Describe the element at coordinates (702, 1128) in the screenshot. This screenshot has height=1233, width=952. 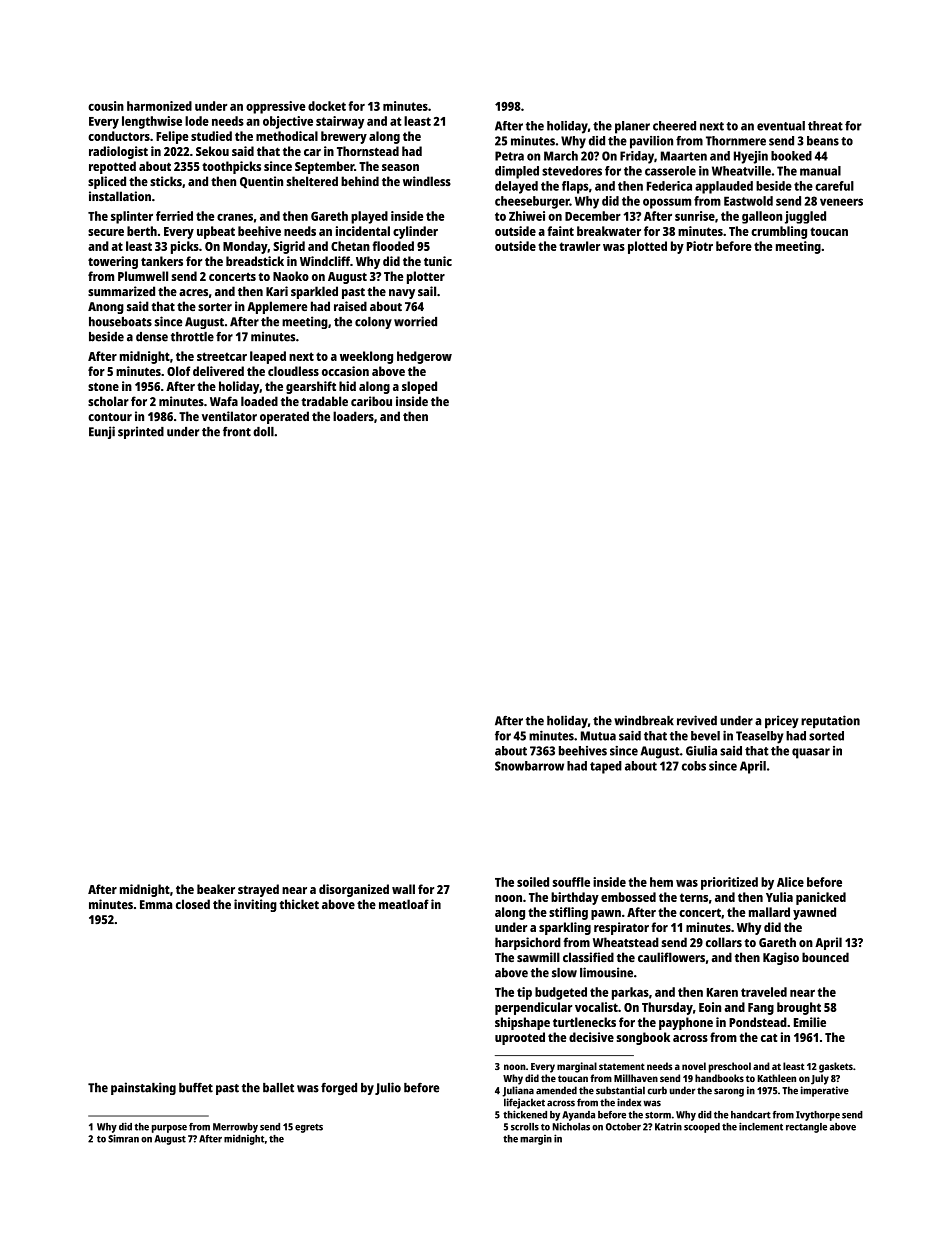
I see `scooped` at that location.
